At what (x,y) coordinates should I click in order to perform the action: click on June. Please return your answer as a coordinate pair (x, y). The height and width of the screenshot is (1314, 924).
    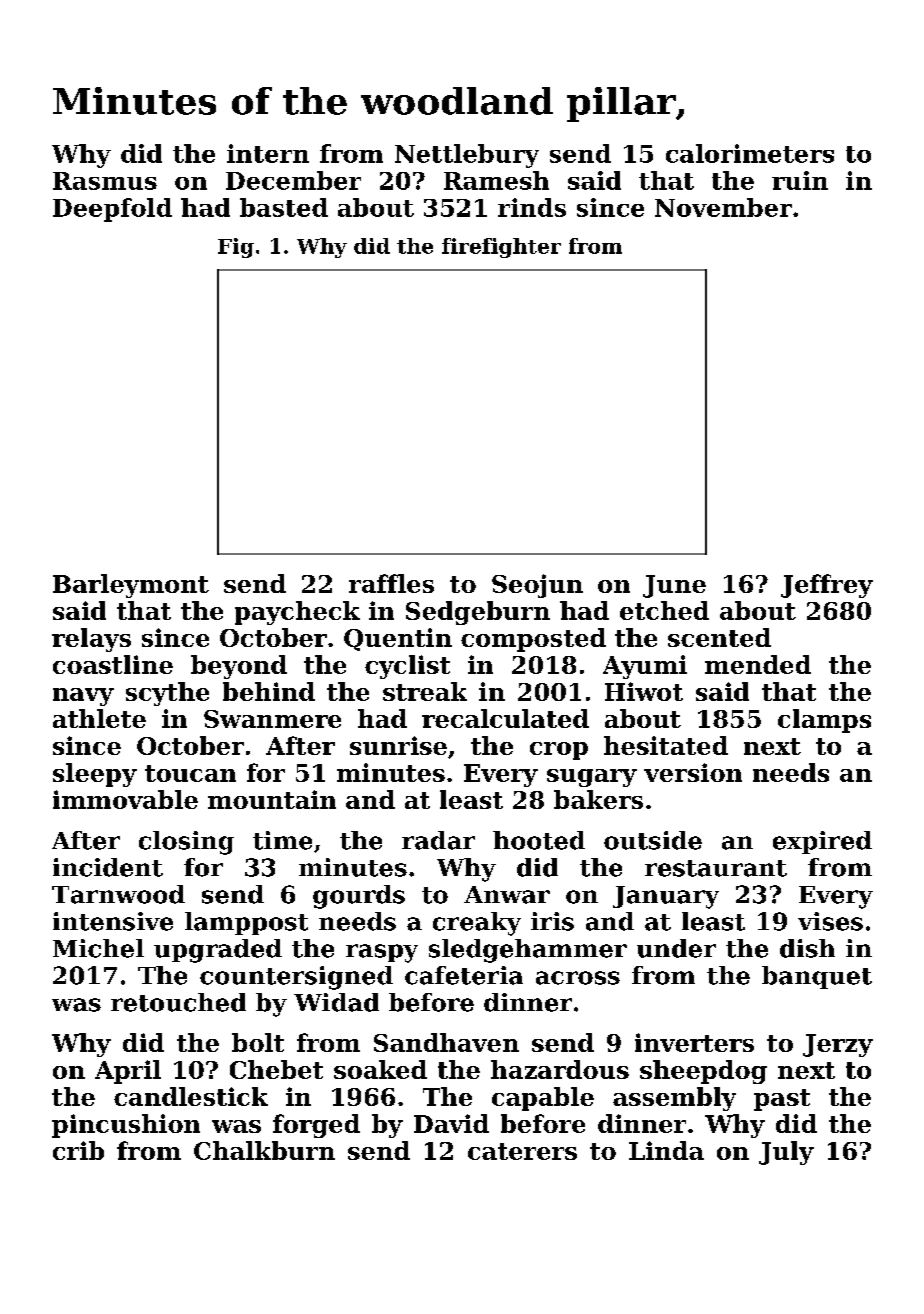
    Looking at the image, I should click on (674, 586).
